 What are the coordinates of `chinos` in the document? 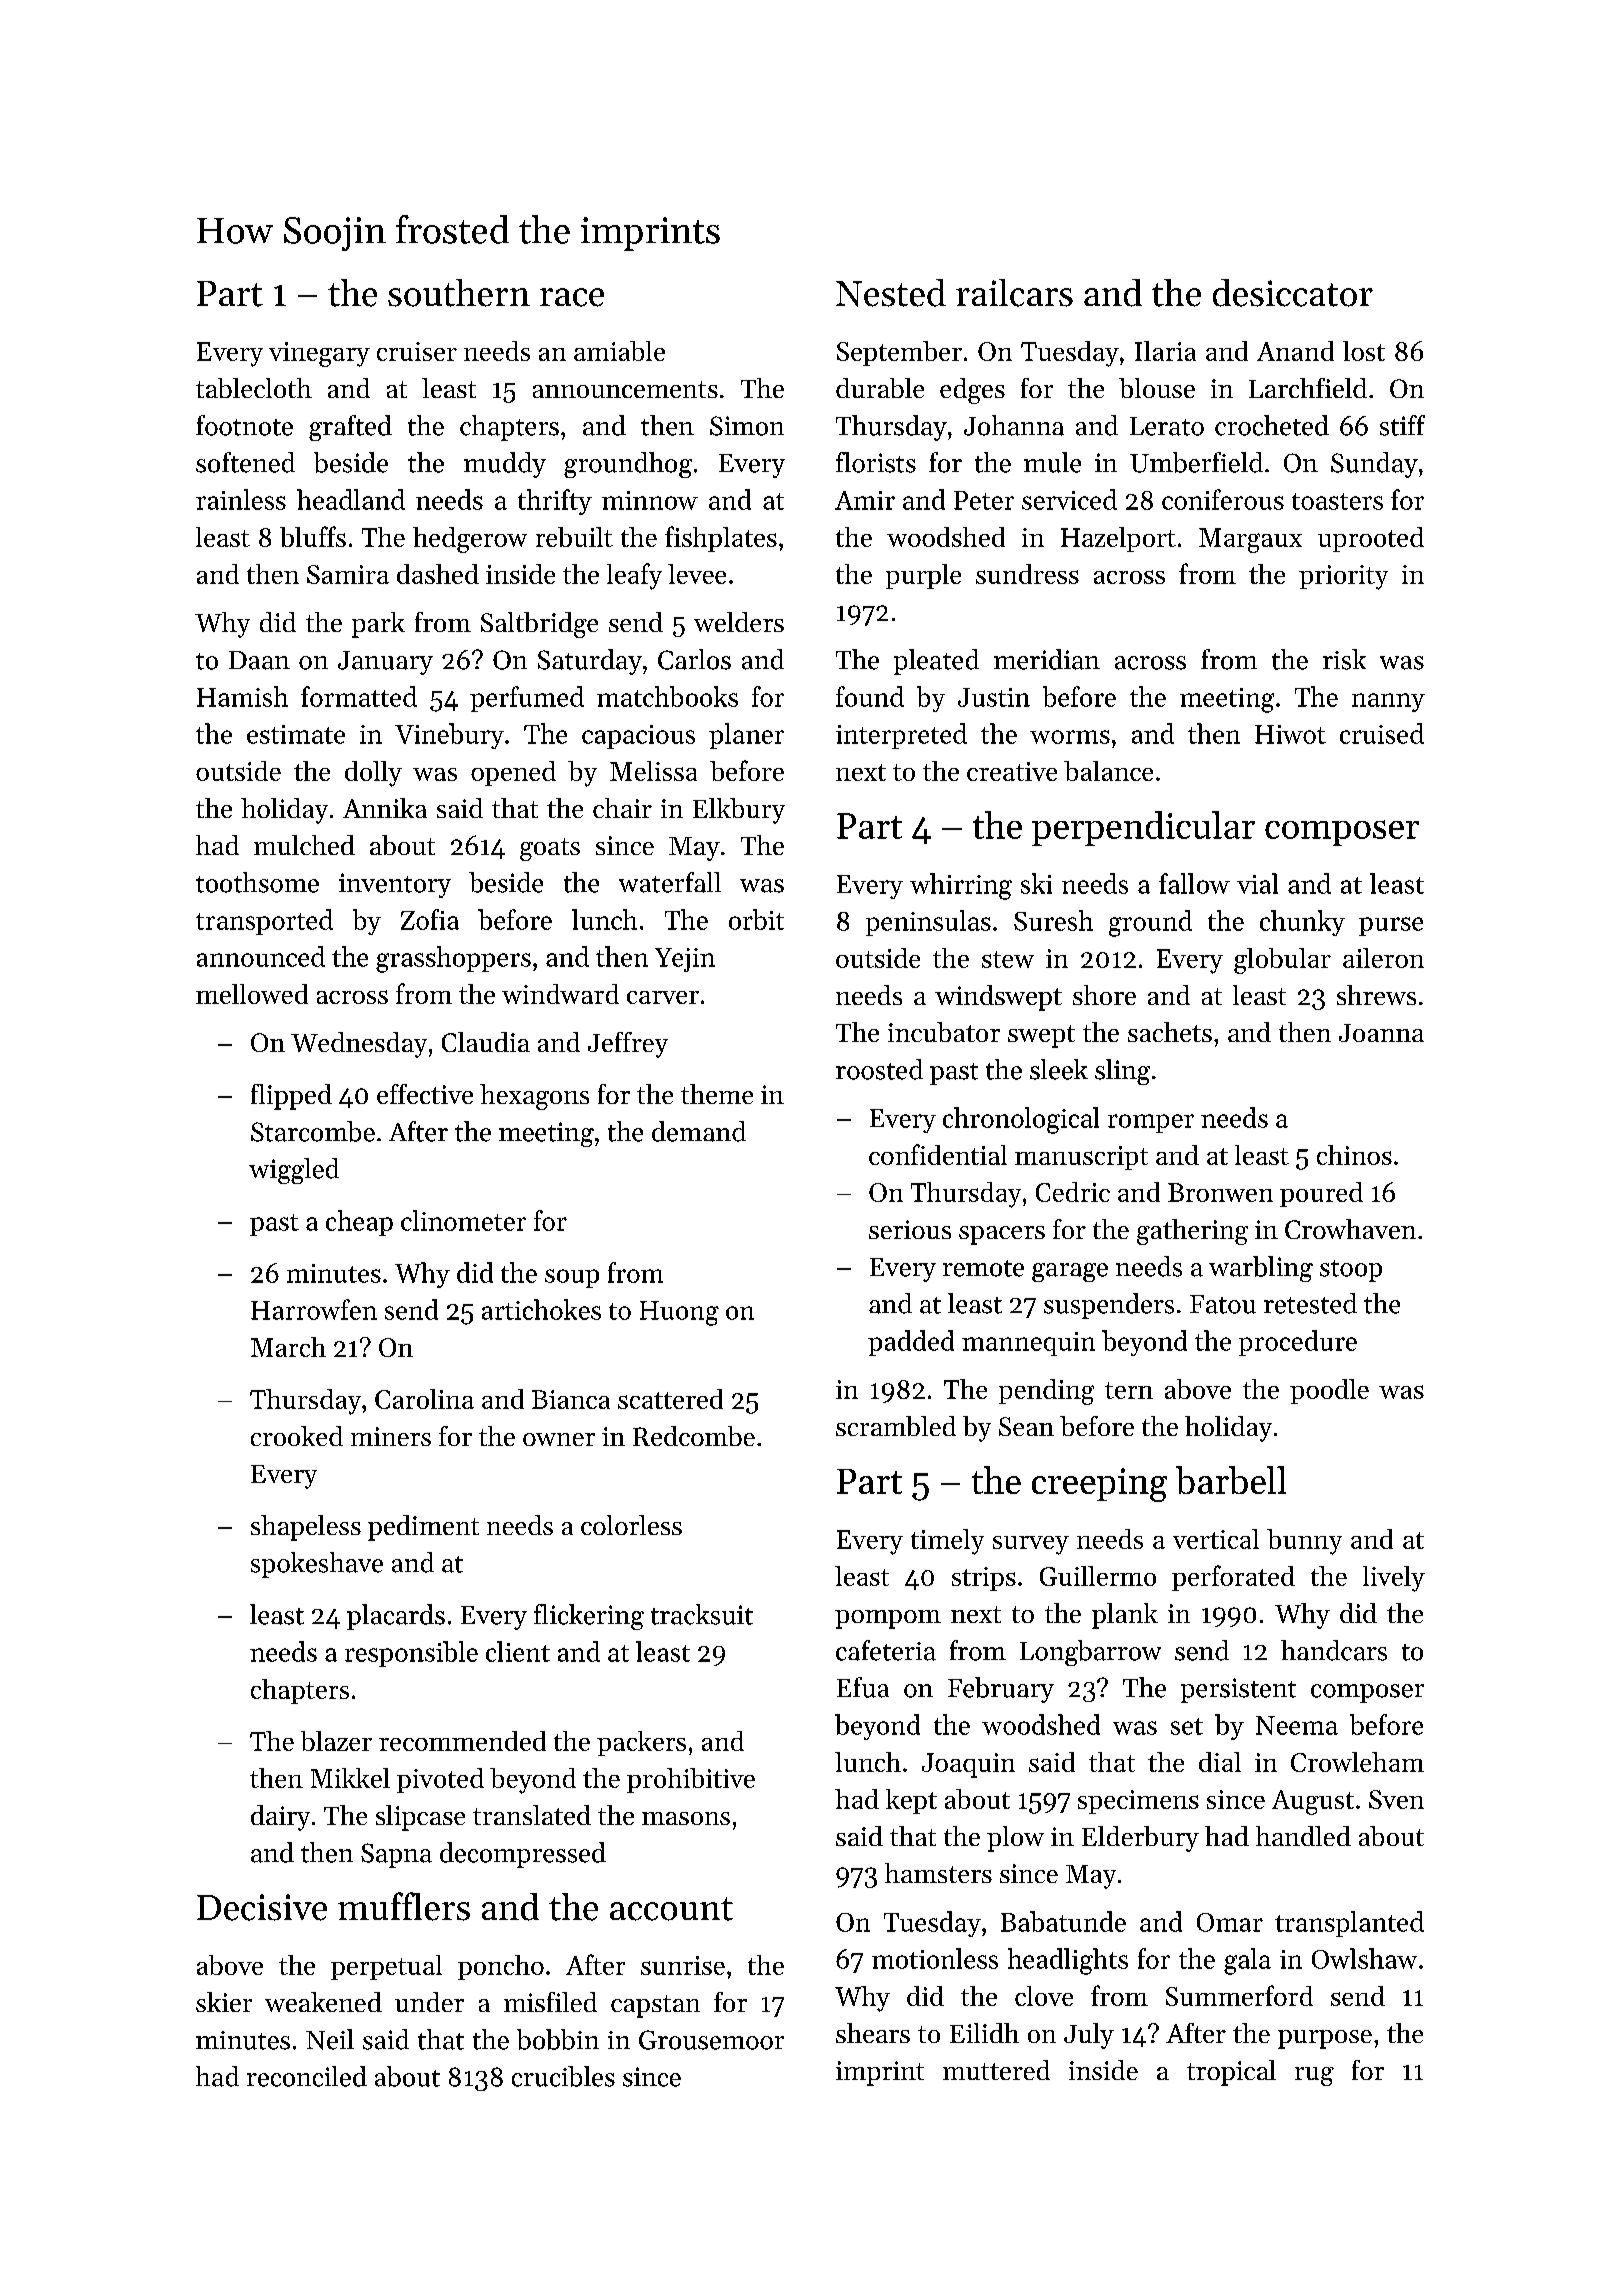 It's located at (1354, 1155).
